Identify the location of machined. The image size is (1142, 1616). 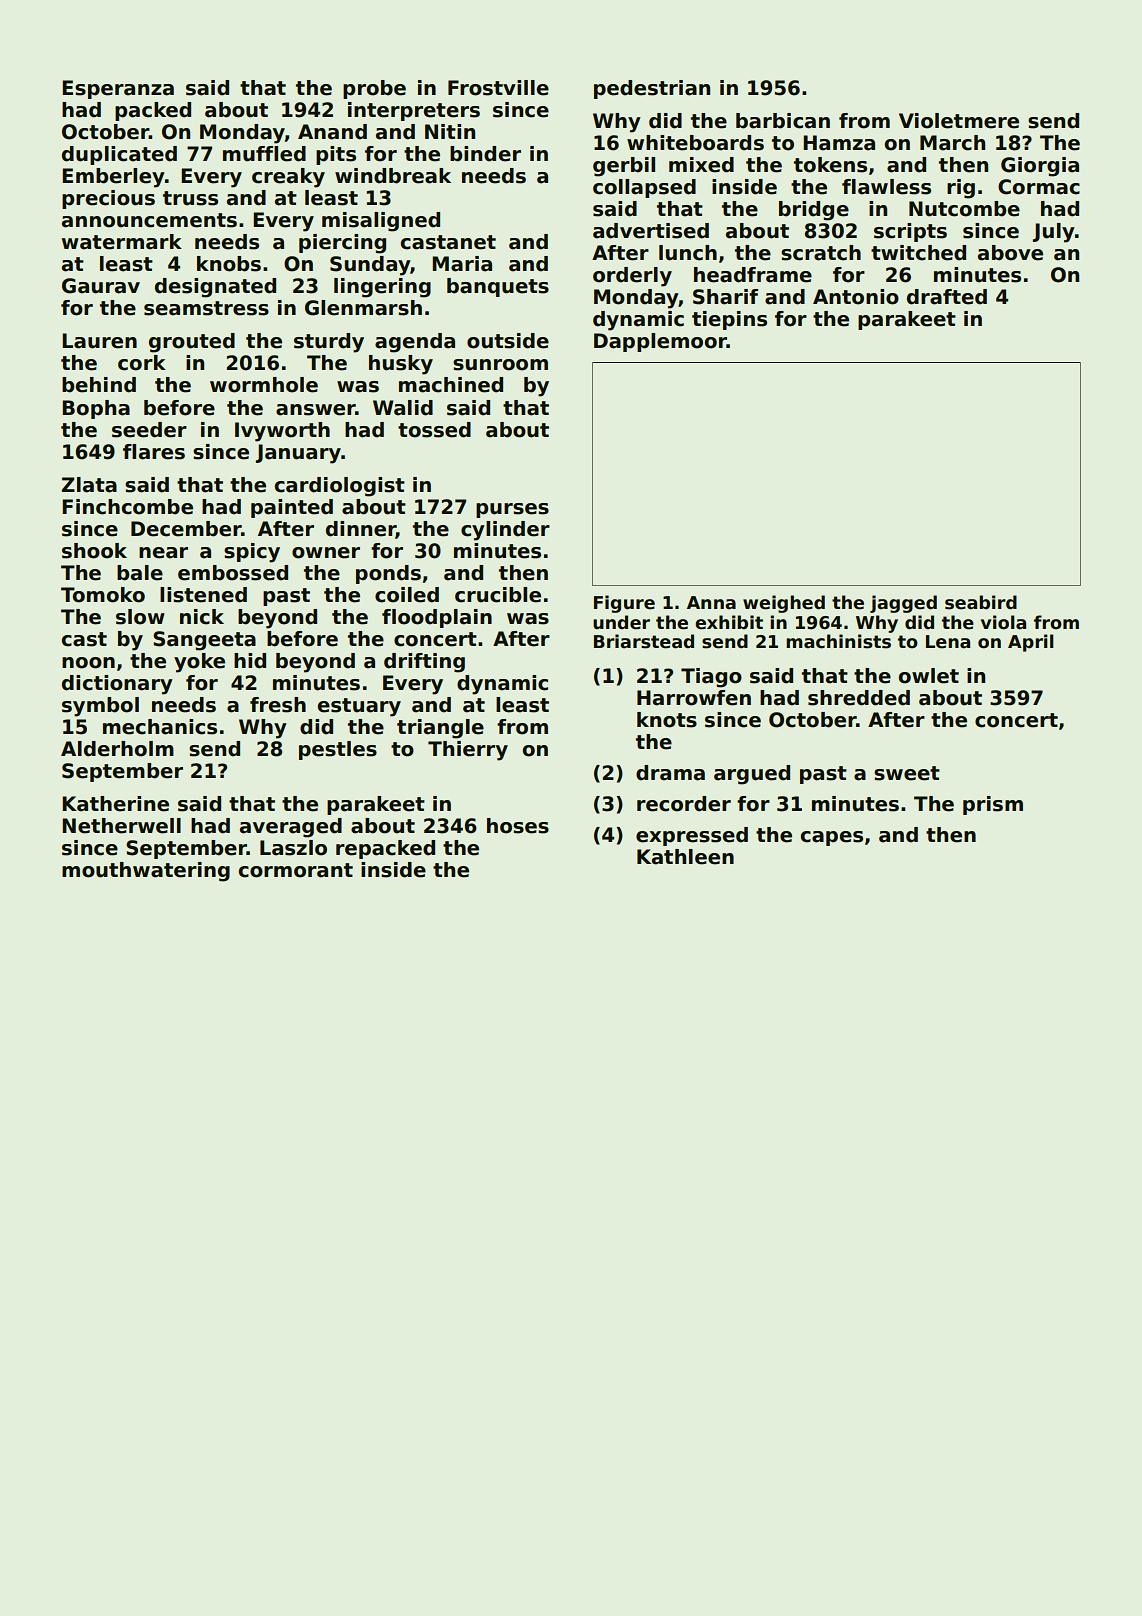
(451, 385).
